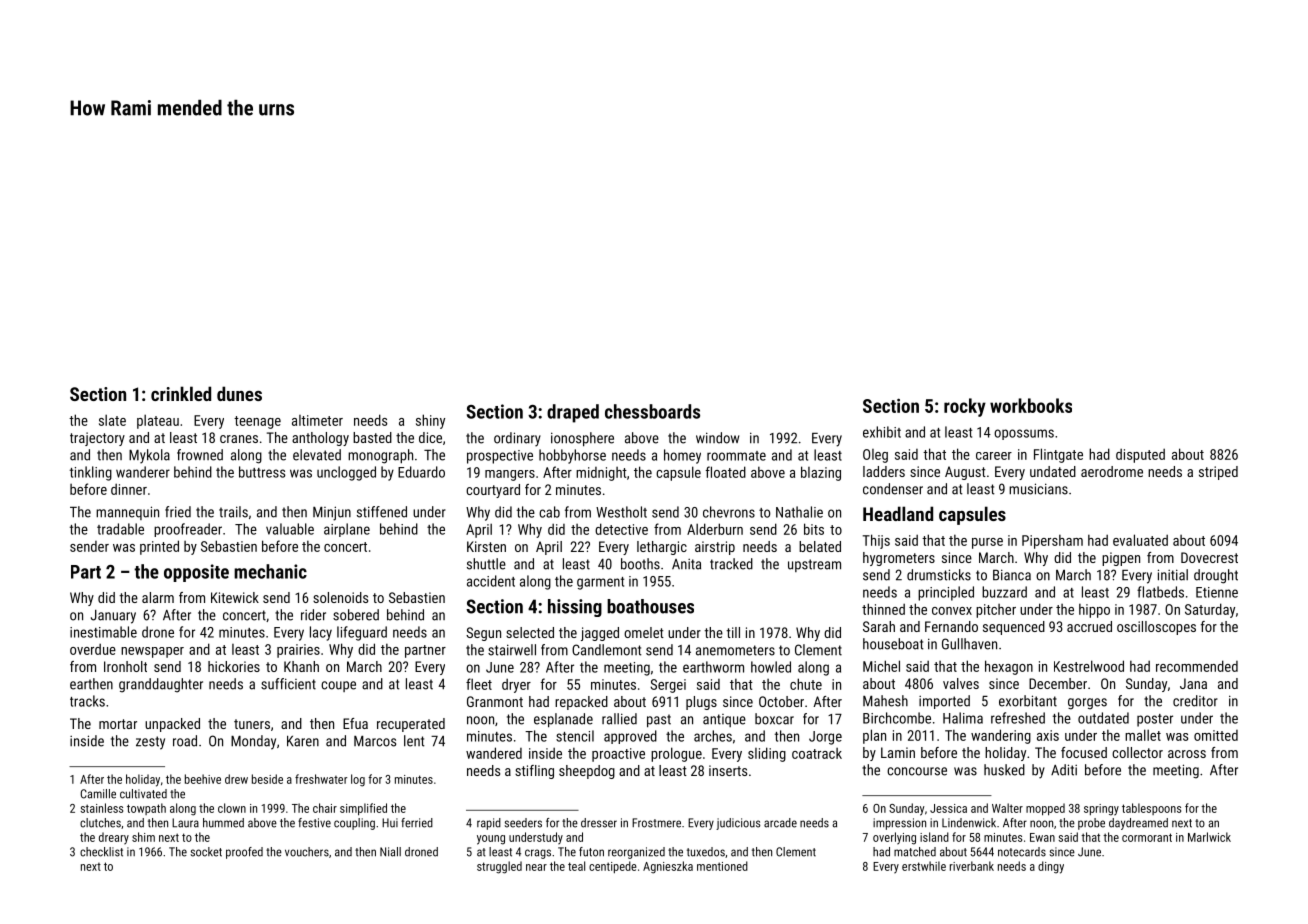  What do you see at coordinates (517, 439) in the screenshot?
I see `ordinary` at bounding box center [517, 439].
